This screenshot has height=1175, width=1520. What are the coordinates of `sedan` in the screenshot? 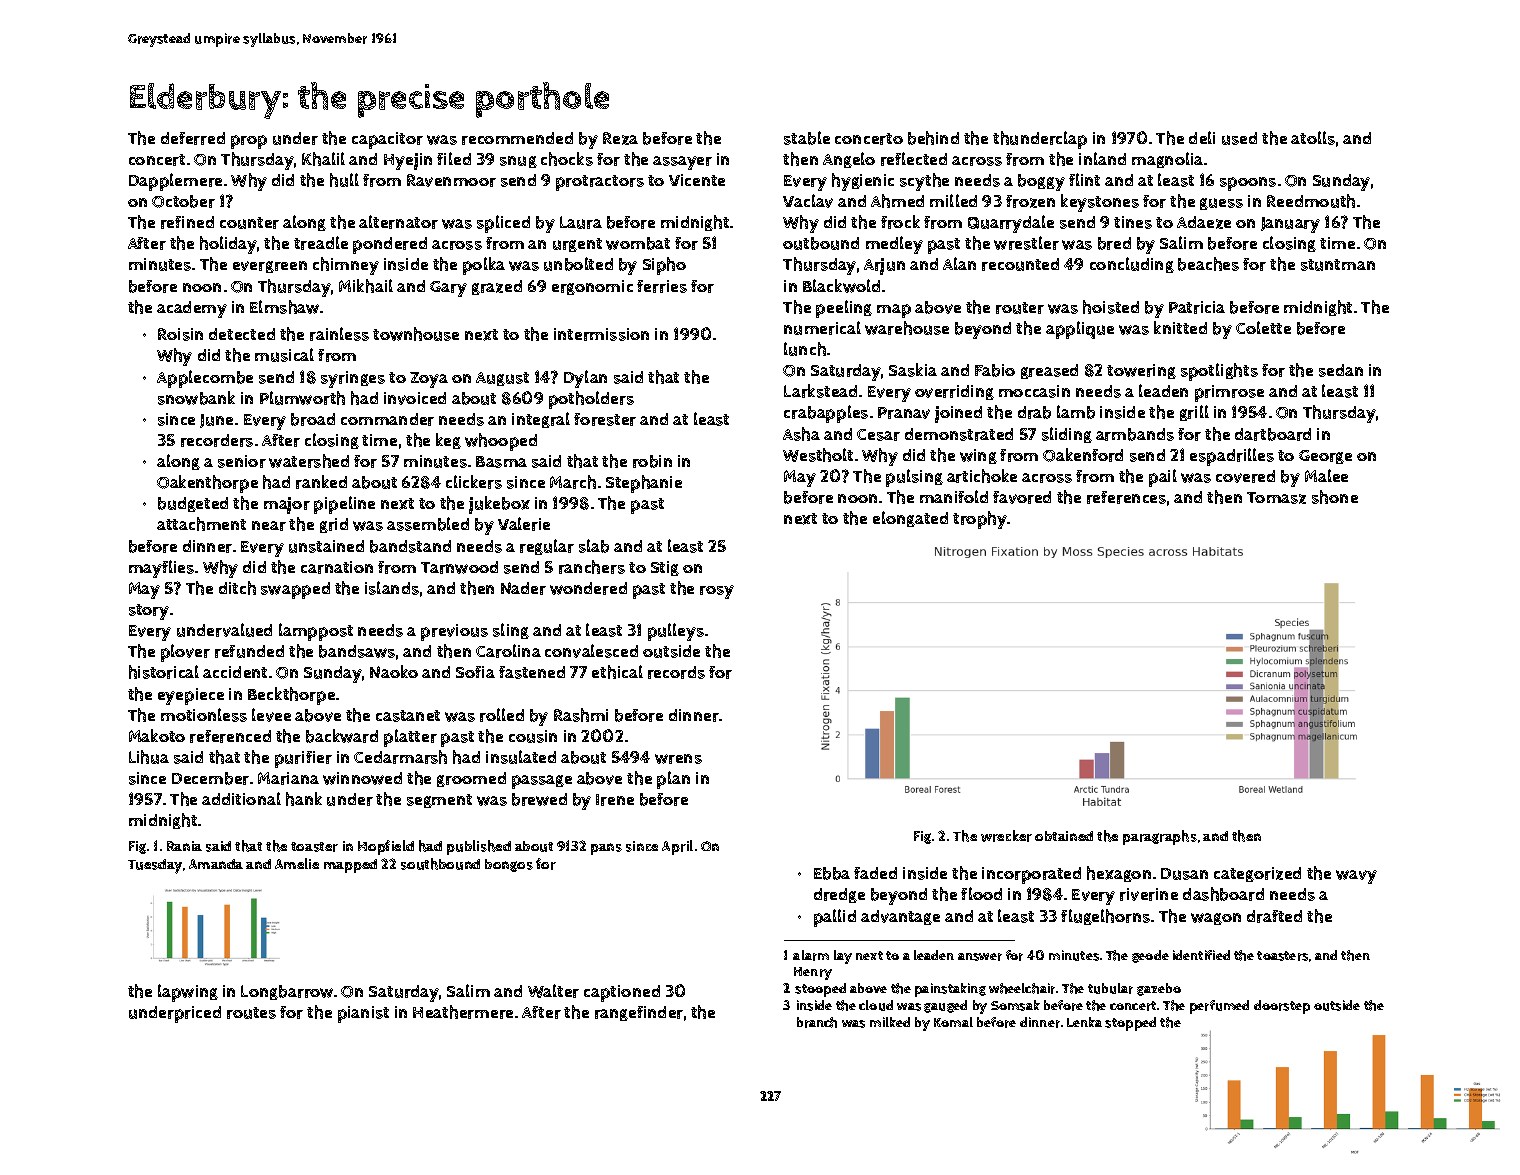 It's located at (1341, 370).
